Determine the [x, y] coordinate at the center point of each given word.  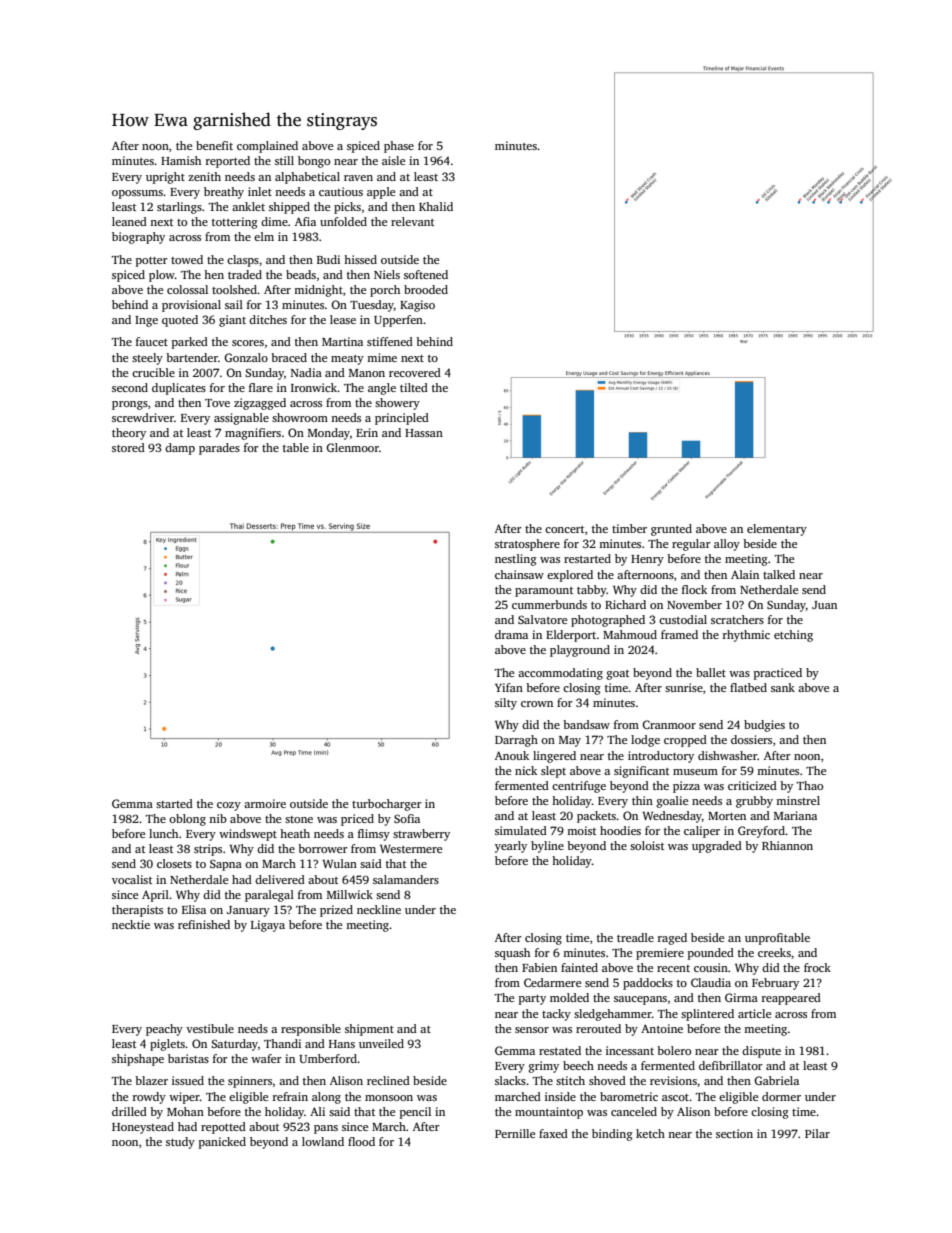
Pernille [515, 1133]
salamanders [406, 879]
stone [299, 819]
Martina [342, 341]
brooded [426, 289]
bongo [314, 162]
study [180, 1143]
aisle [393, 160]
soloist [647, 845]
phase [399, 147]
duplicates [179, 389]
